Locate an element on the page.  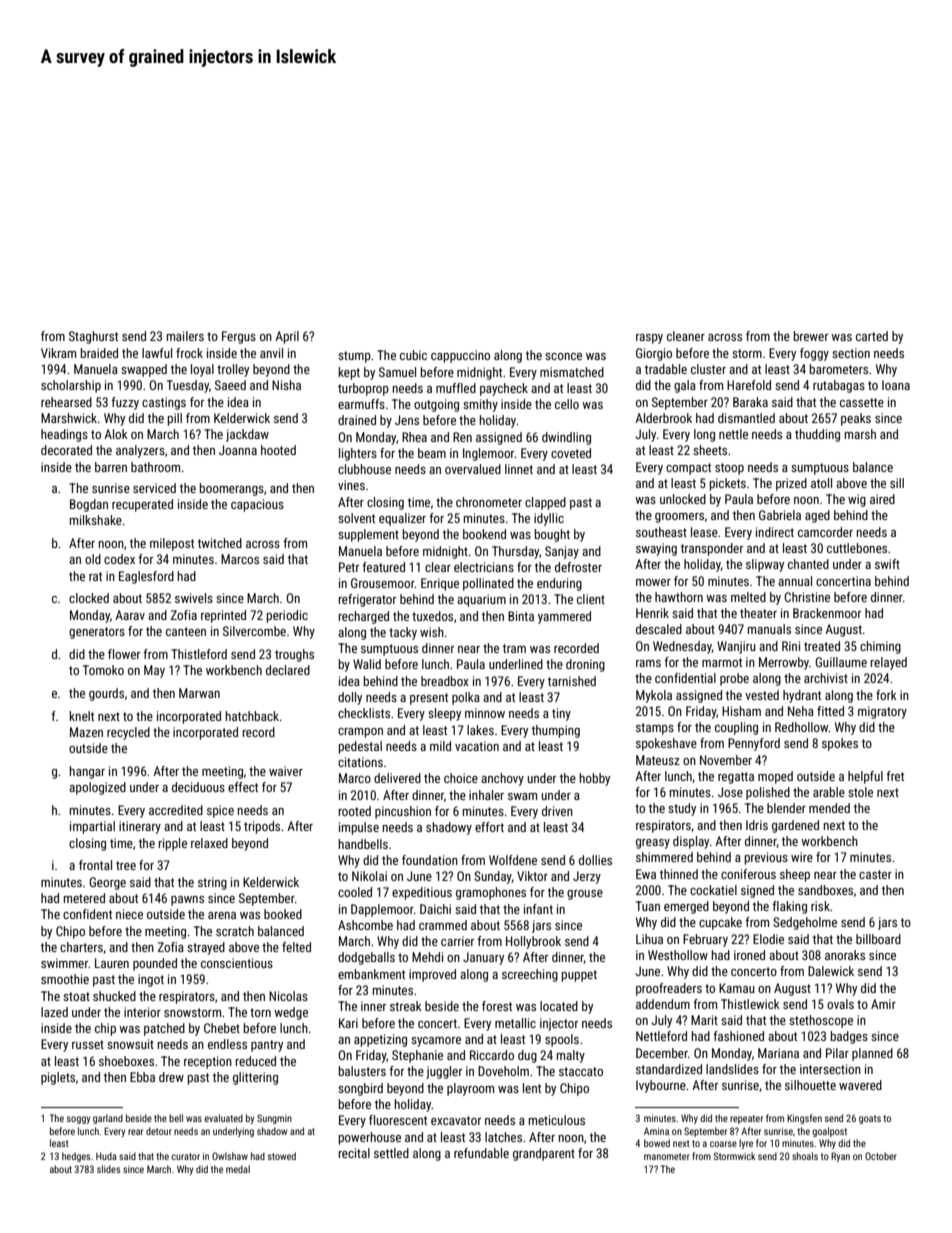
polka is located at coordinates (466, 698).
